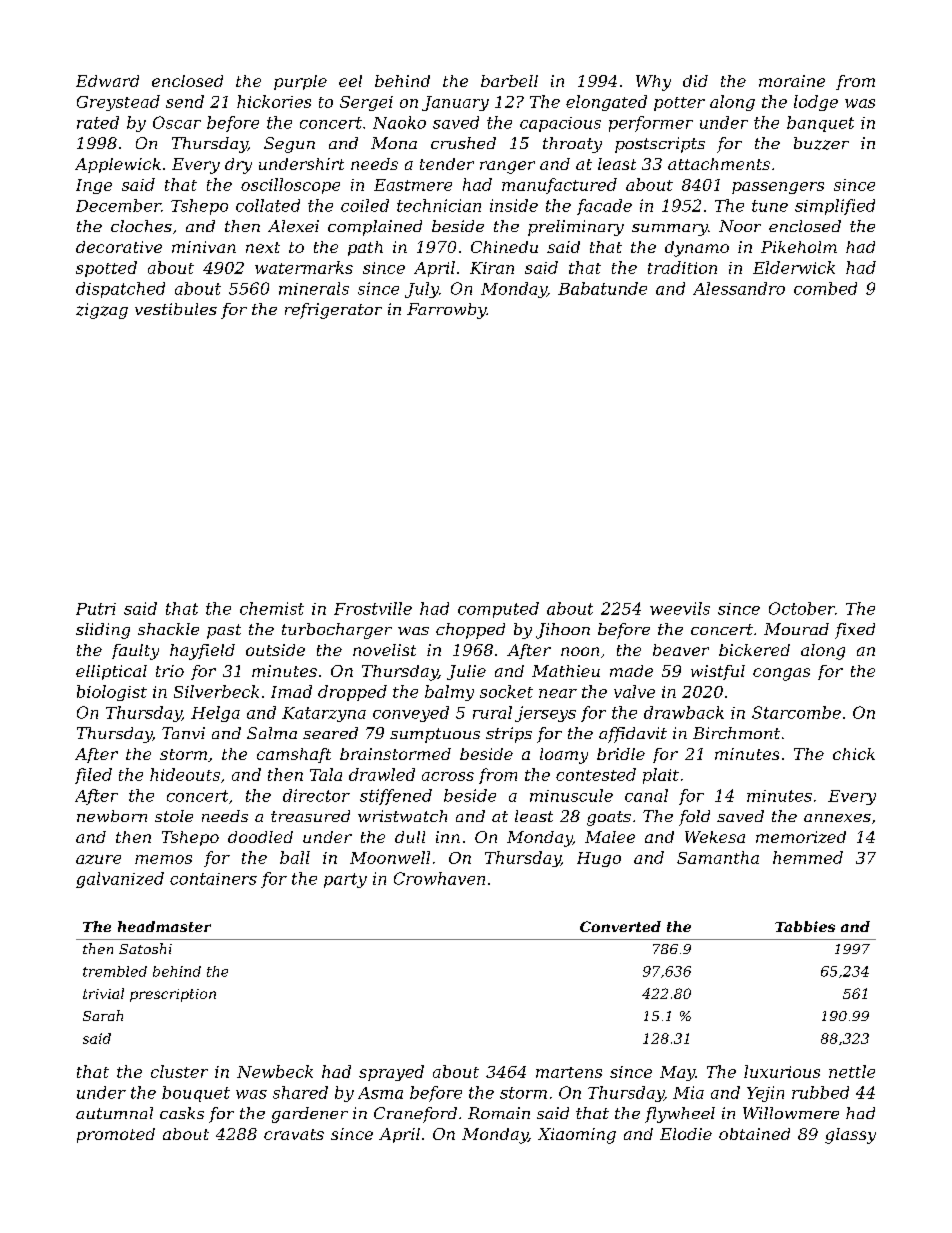 This image has width=952, height=1233. What do you see at coordinates (275, 1071) in the image?
I see `Newbeck` at bounding box center [275, 1071].
